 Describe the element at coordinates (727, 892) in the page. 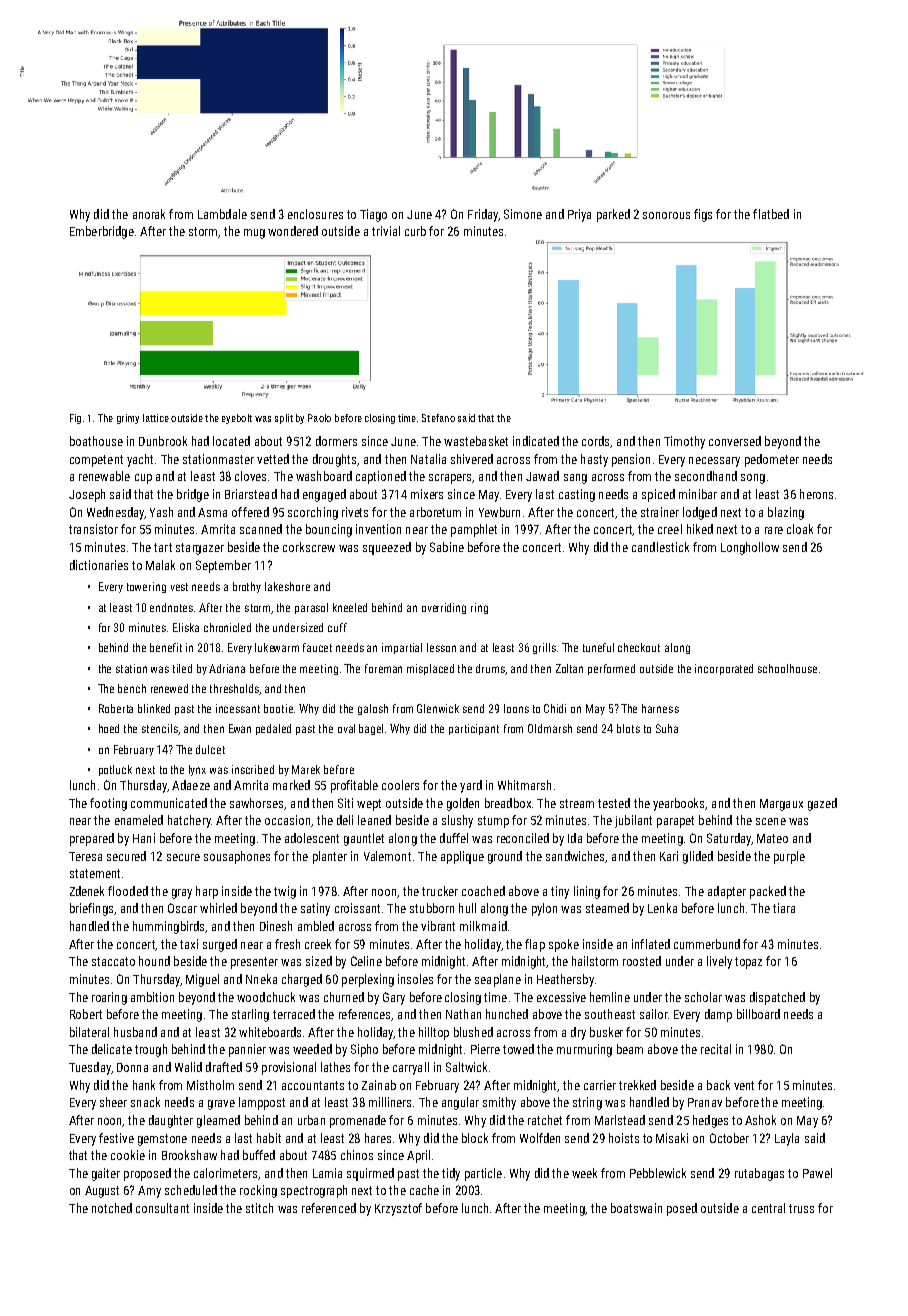

I see `adapter` at that location.
